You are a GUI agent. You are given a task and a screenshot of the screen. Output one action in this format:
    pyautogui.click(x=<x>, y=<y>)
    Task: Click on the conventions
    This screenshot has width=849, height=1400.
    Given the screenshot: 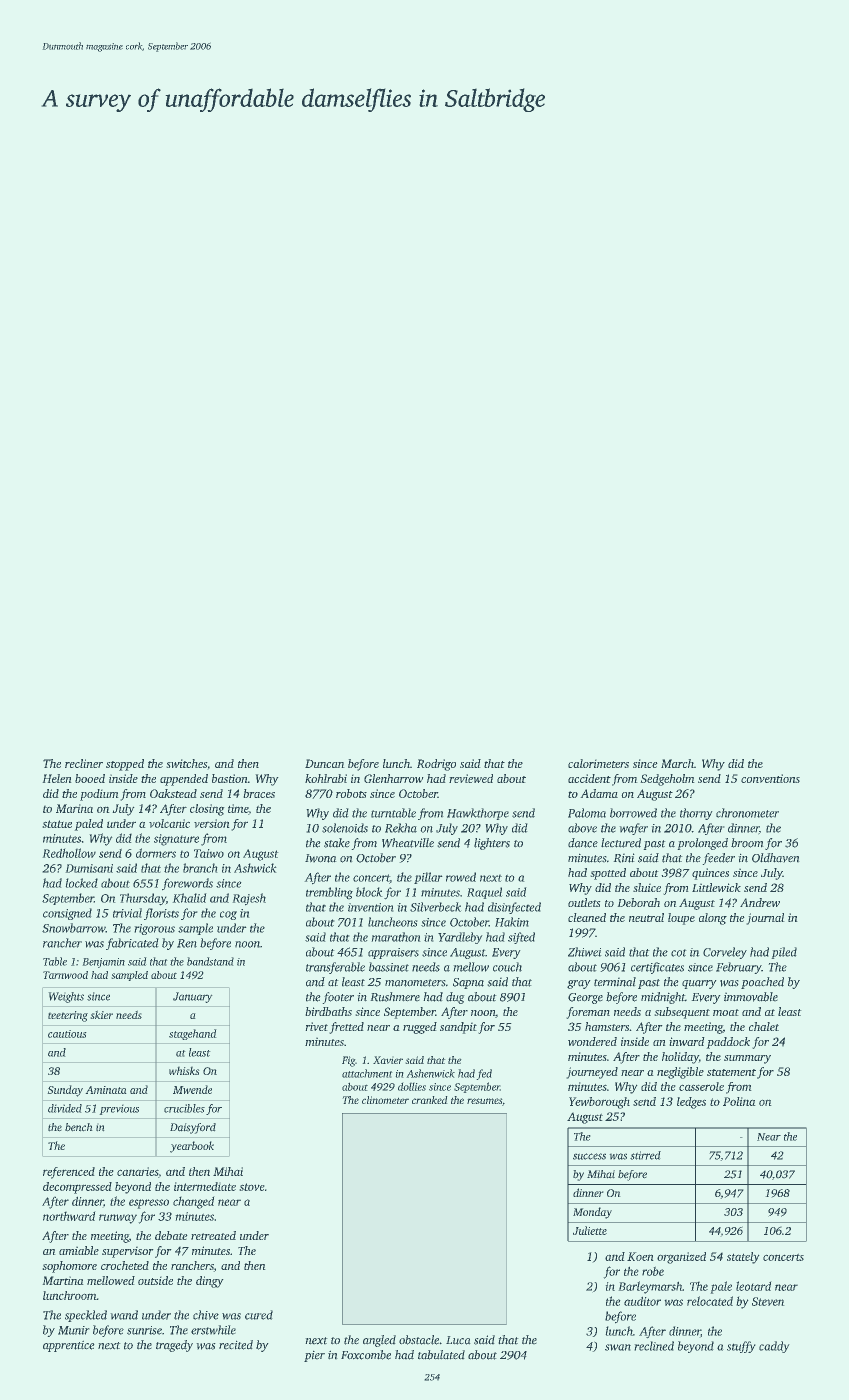 What is the action you would take?
    pyautogui.click(x=770, y=778)
